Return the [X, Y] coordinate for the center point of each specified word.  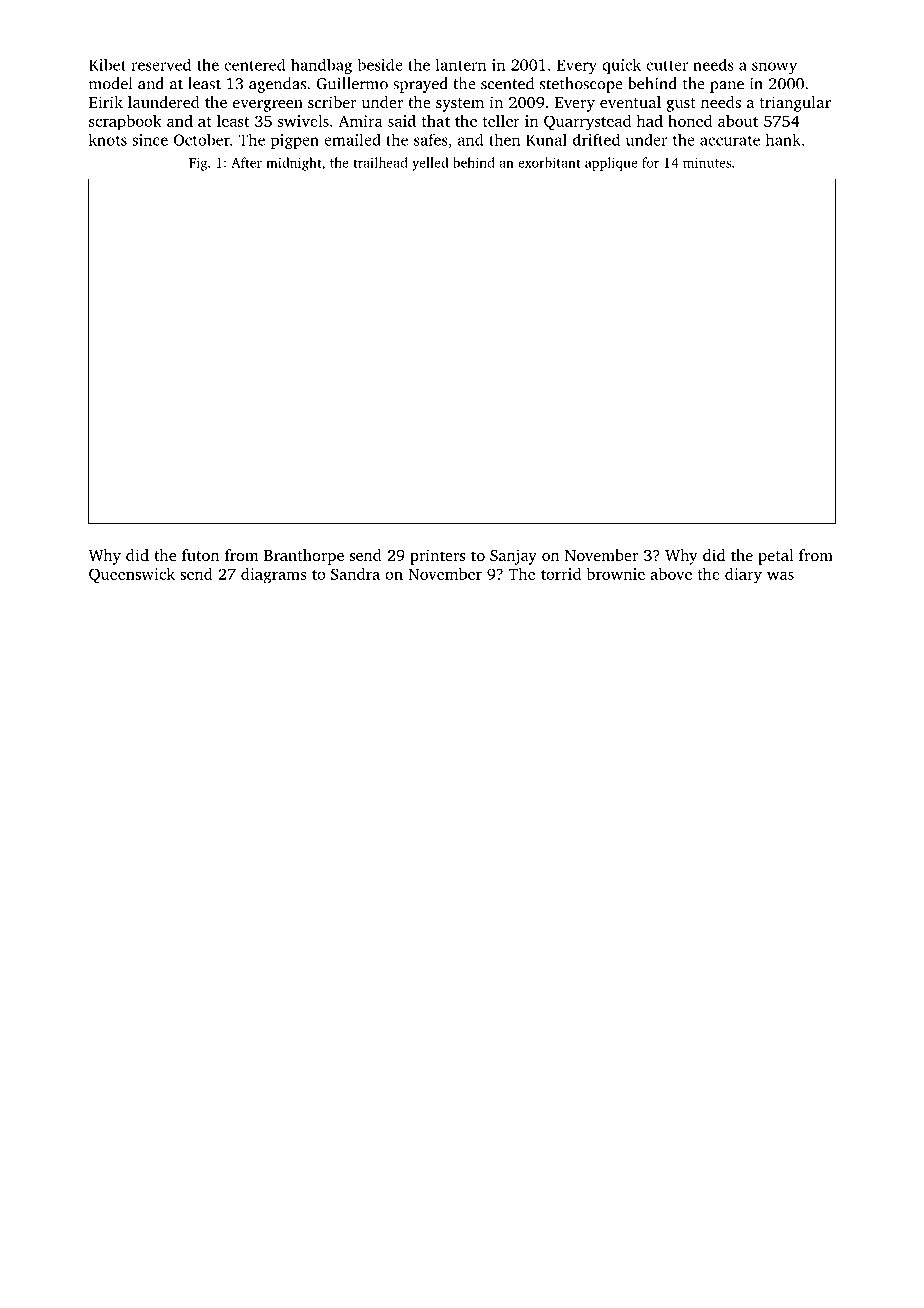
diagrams [273, 576]
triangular [795, 104]
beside [380, 64]
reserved [161, 64]
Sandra [355, 574]
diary [743, 576]
